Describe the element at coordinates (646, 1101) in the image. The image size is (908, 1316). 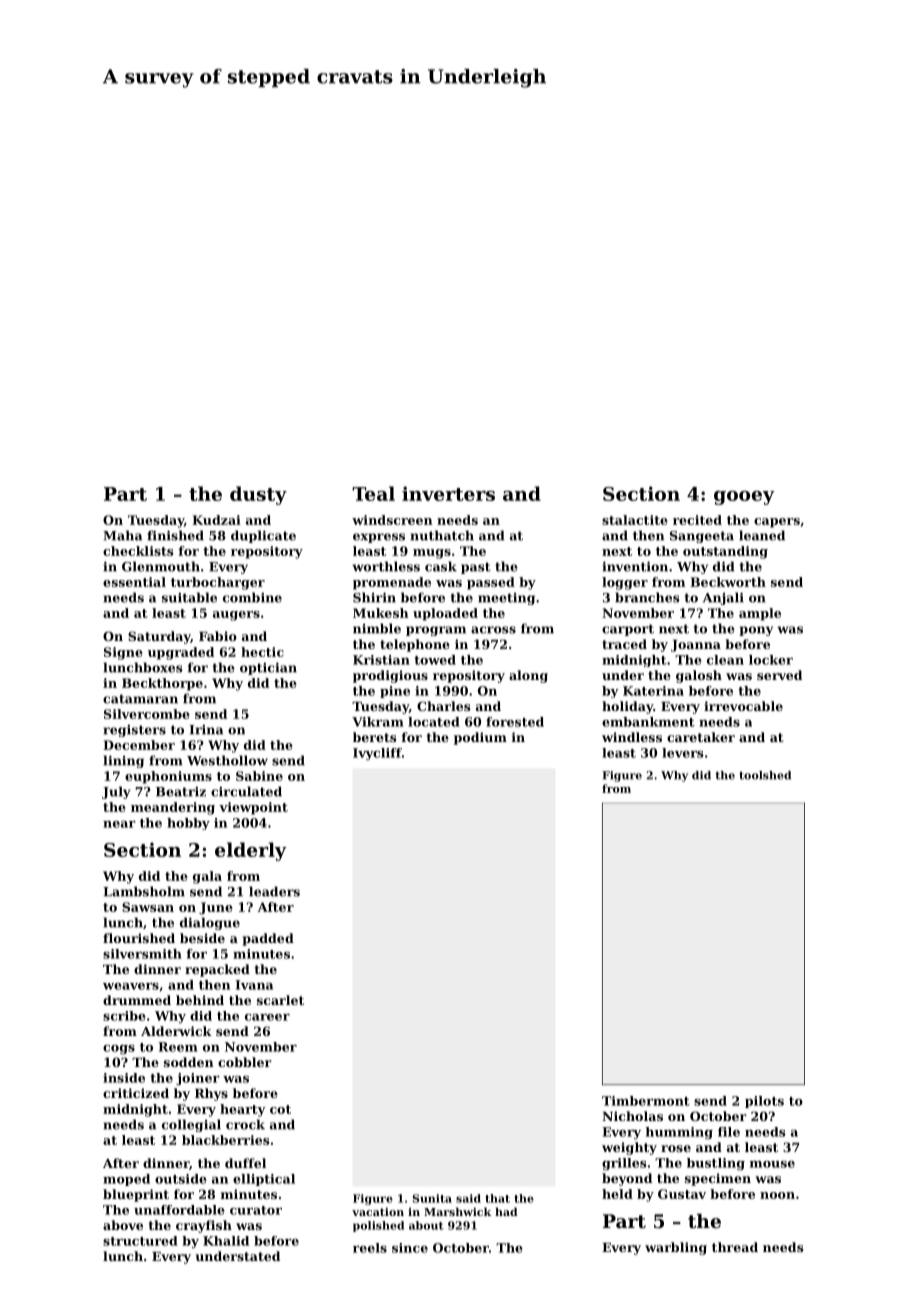
I see `Timbermont` at that location.
